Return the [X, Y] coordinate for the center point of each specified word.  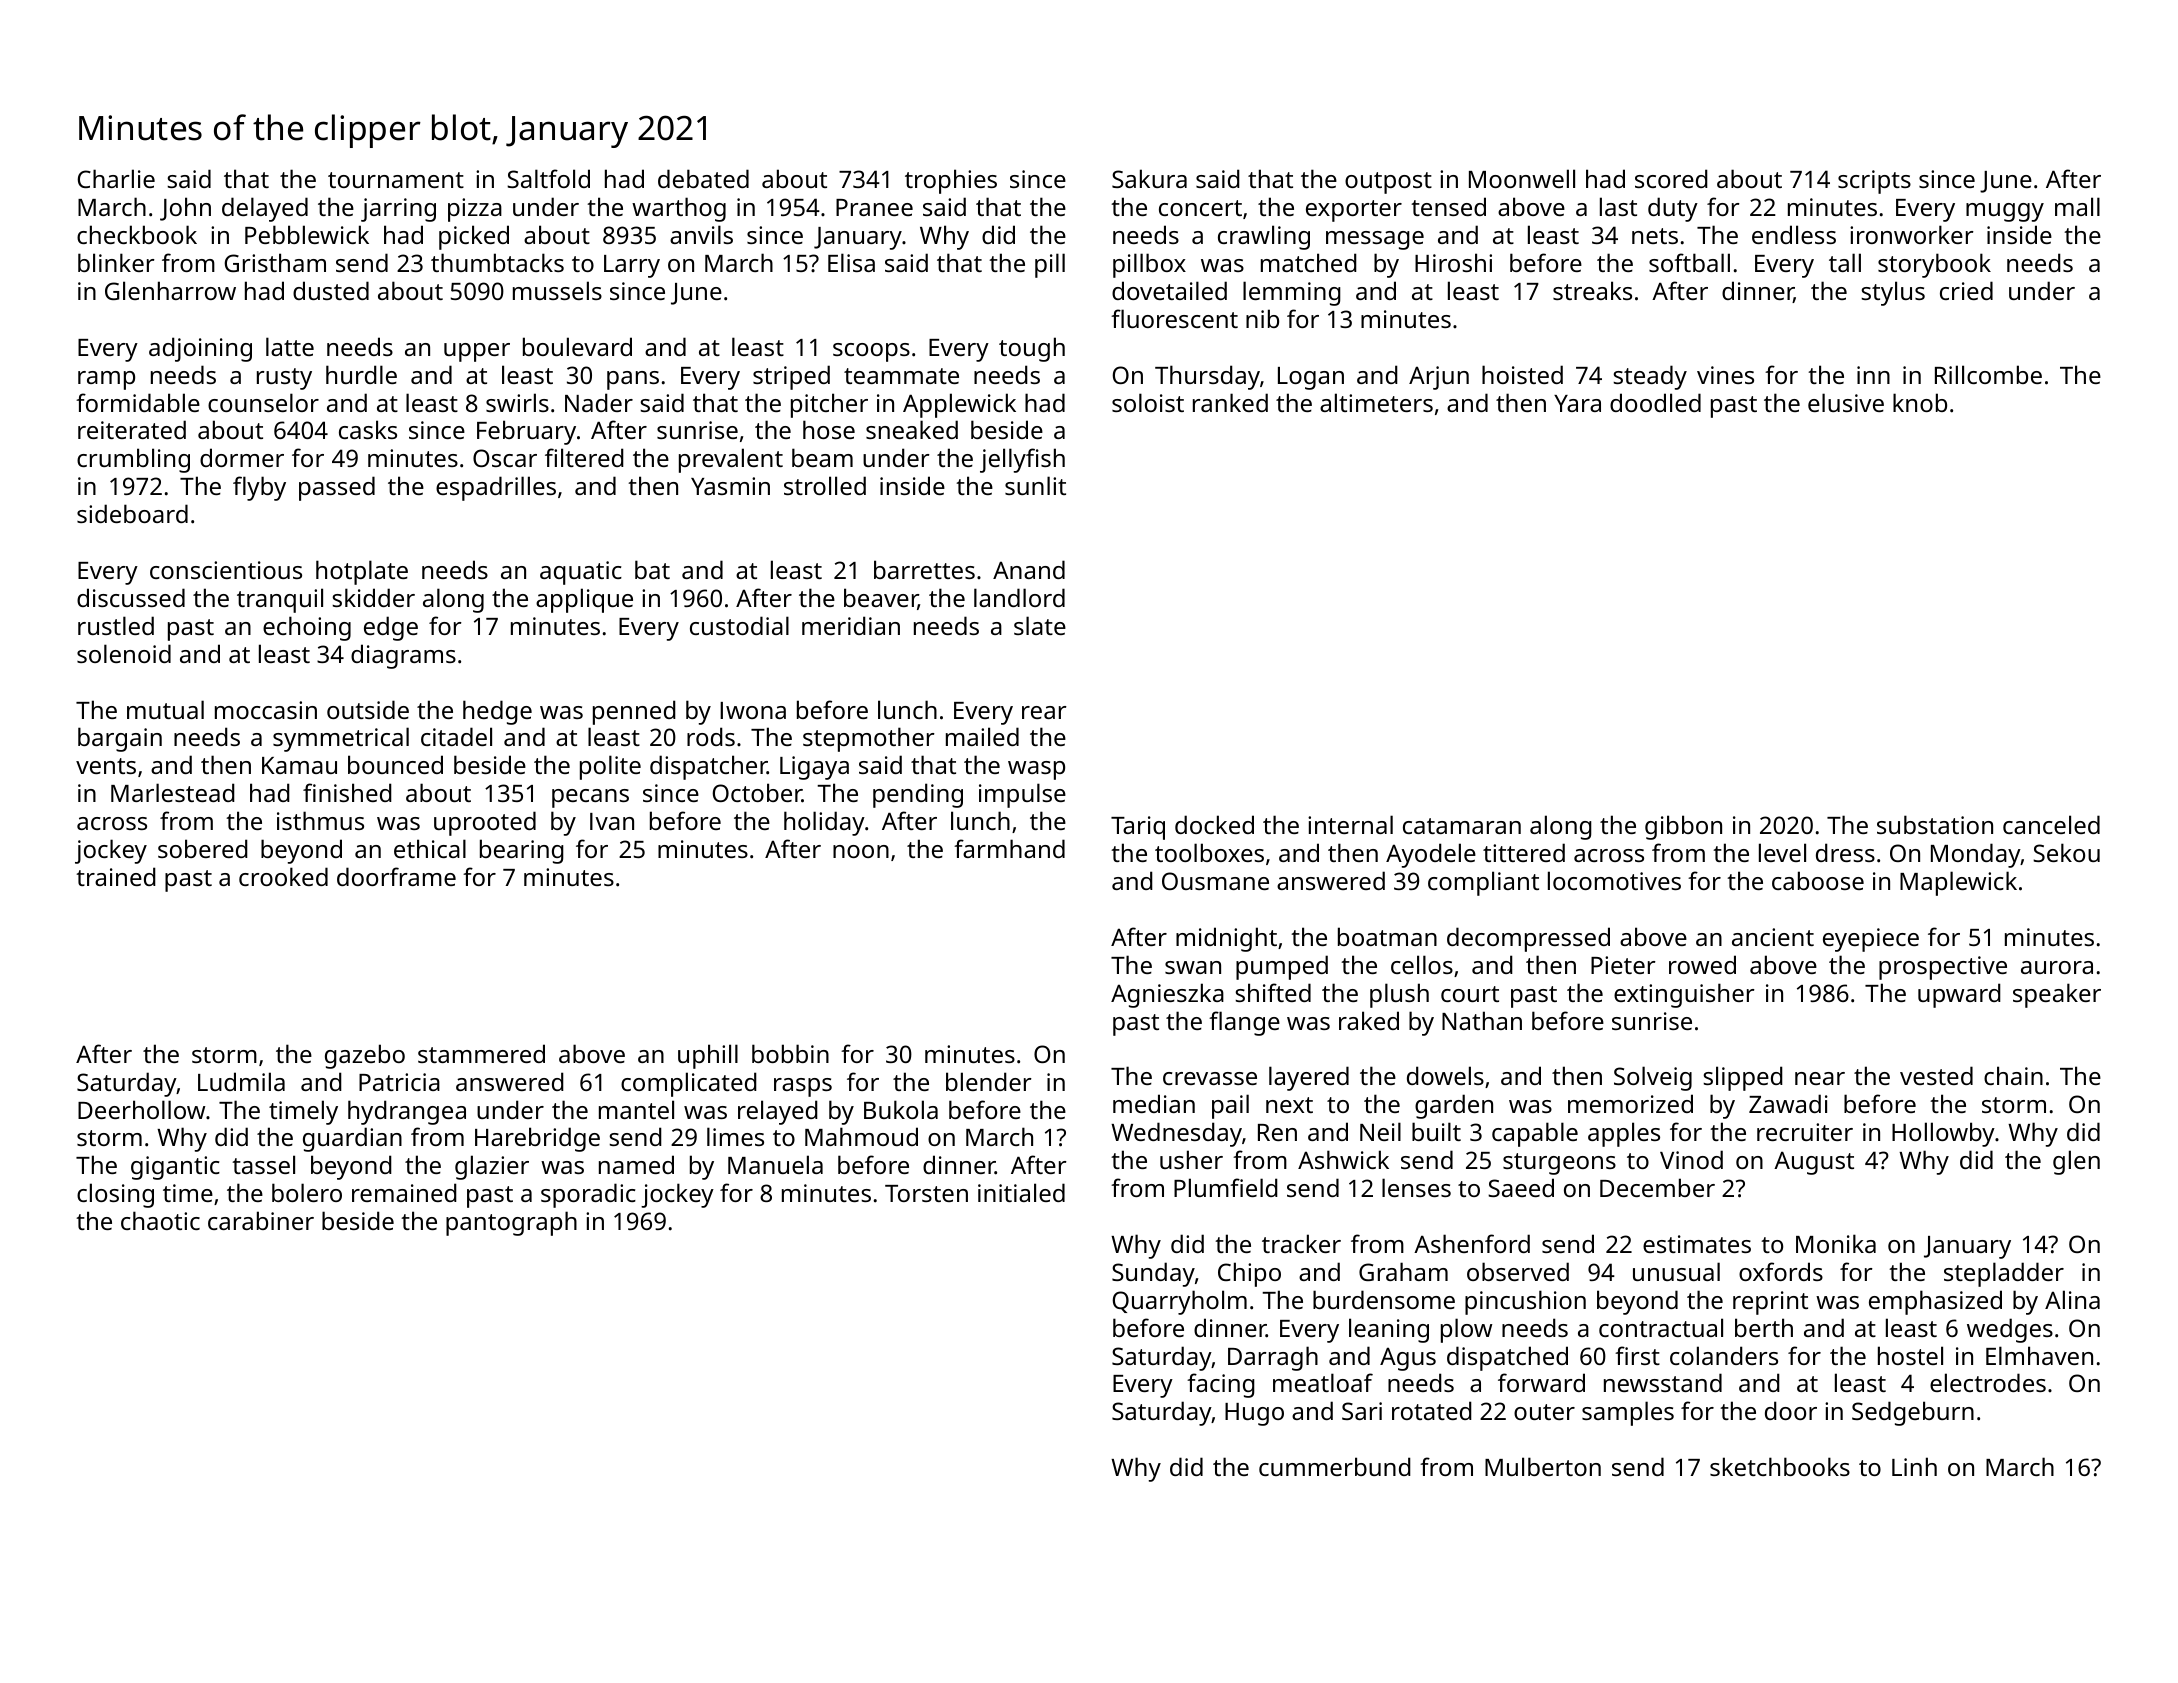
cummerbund [1335, 1466]
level [1782, 852]
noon [861, 851]
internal [1350, 824]
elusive [1846, 402]
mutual [165, 709]
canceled [2051, 824]
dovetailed [1169, 290]
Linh [1914, 1466]
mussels [557, 290]
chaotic [160, 1220]
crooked [283, 876]
